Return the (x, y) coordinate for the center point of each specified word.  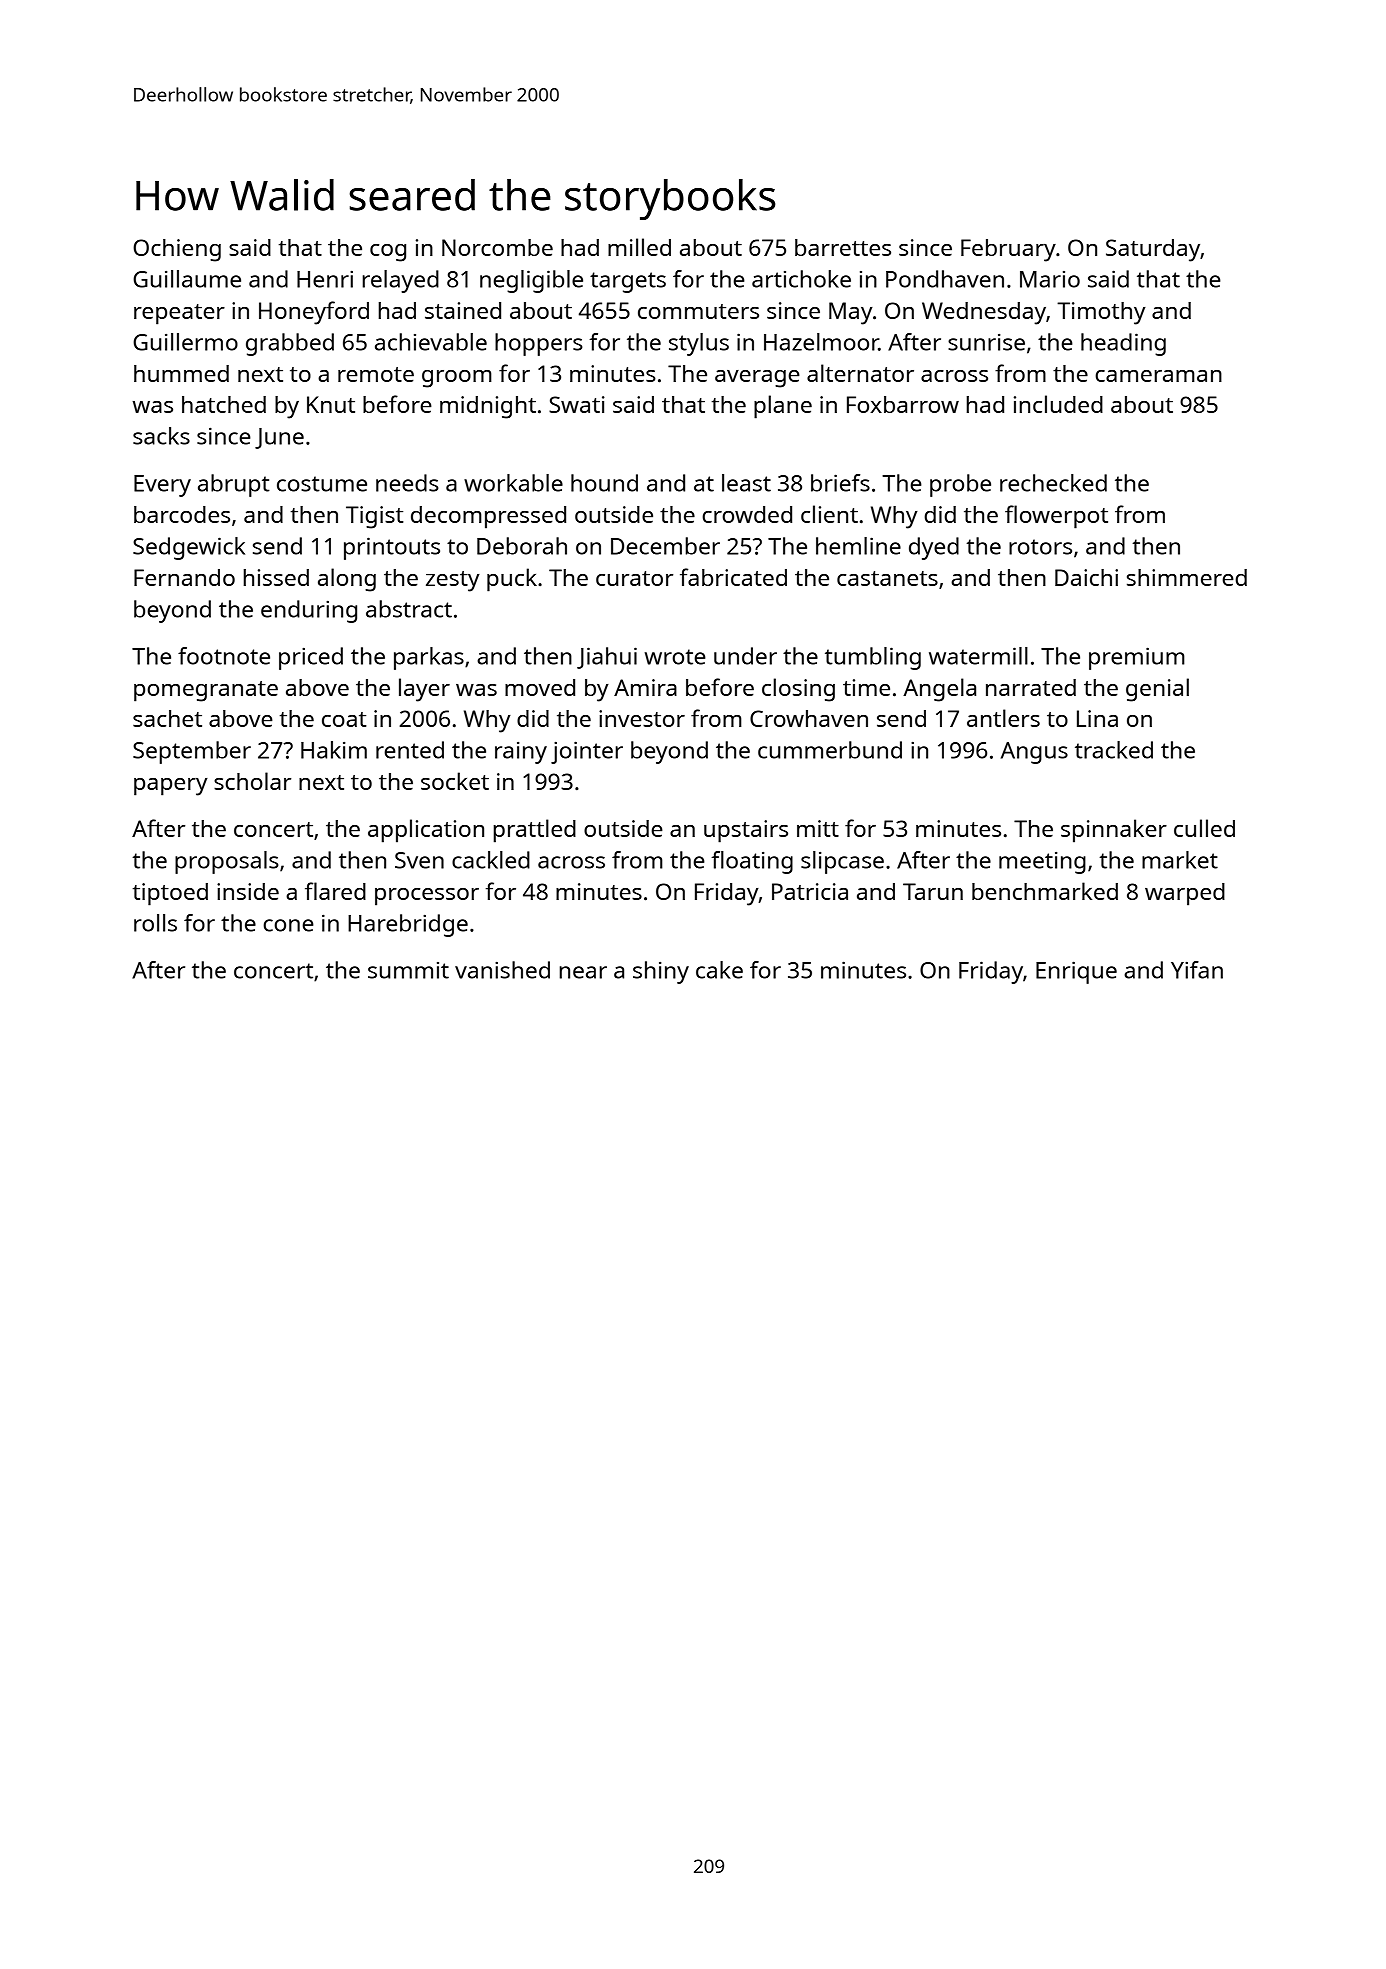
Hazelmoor (821, 342)
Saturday (1153, 250)
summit (408, 970)
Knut (331, 404)
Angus (1034, 753)
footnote (224, 656)
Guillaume (187, 279)
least (746, 483)
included (1058, 404)
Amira (645, 687)
